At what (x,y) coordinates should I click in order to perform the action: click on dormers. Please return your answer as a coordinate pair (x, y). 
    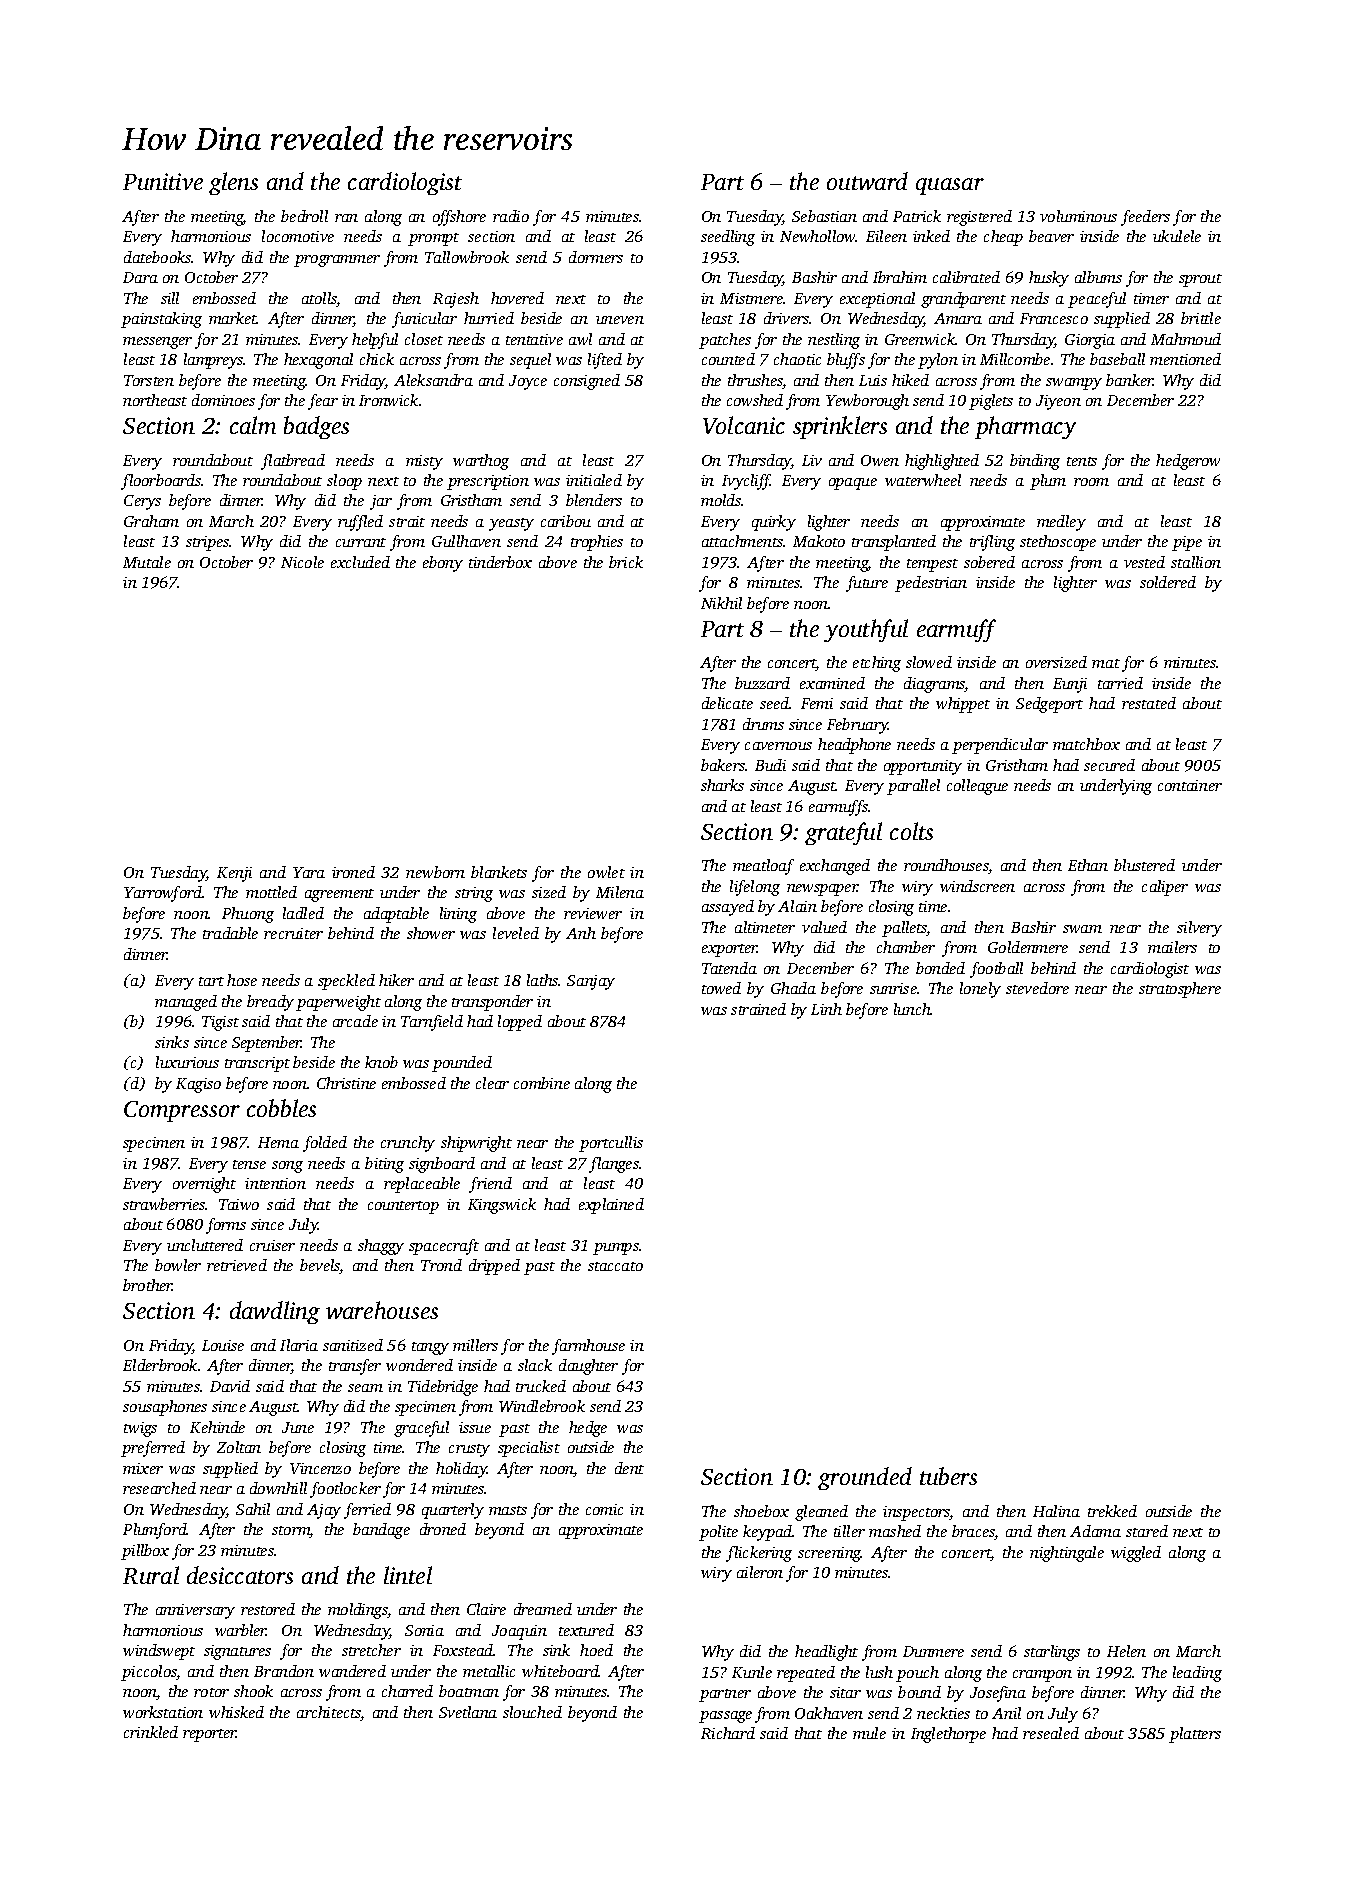
    Looking at the image, I should click on (596, 257).
